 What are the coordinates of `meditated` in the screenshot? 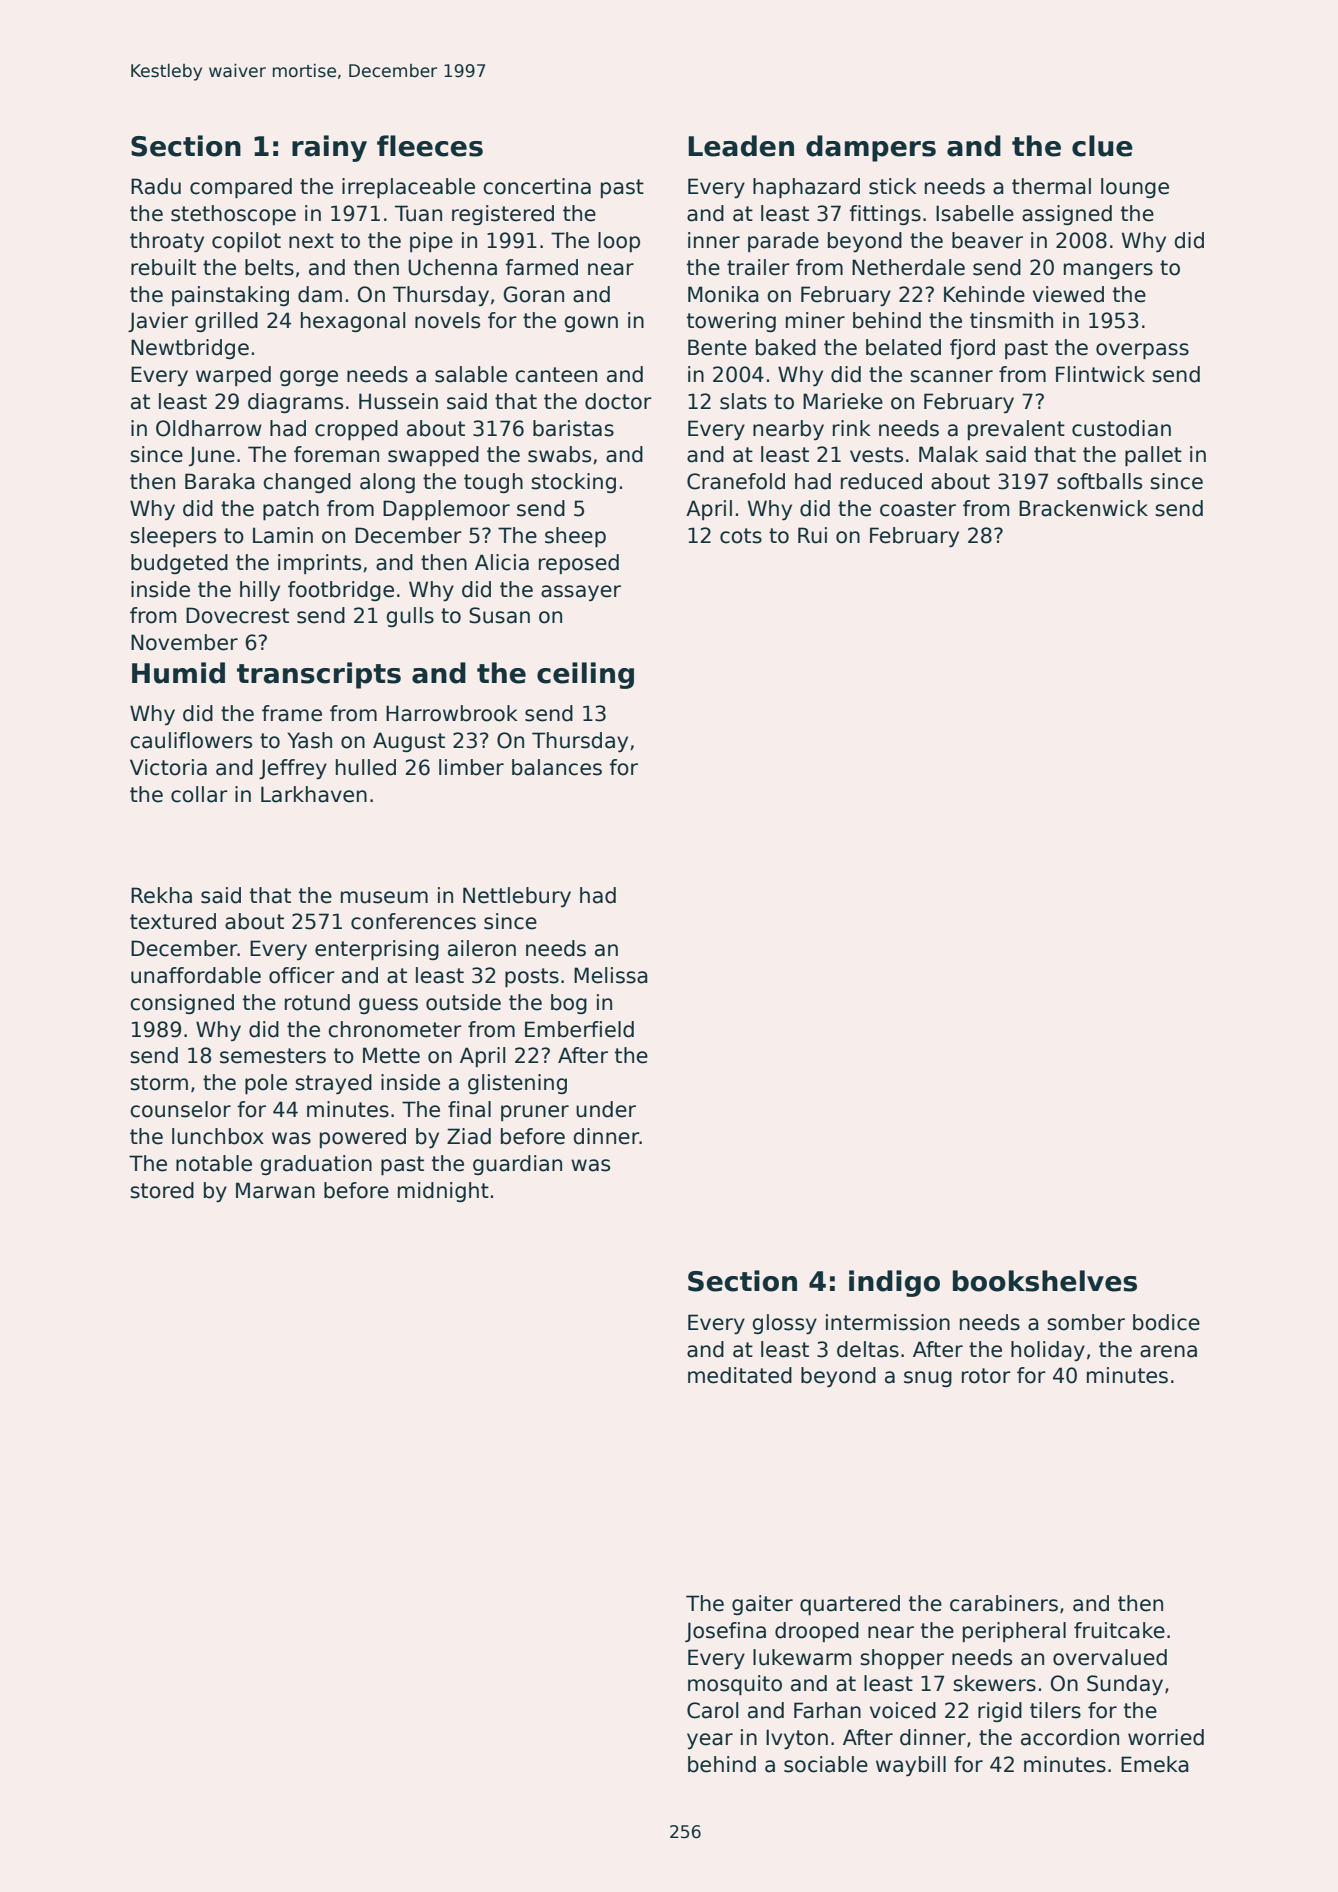 It's located at (740, 1375).
